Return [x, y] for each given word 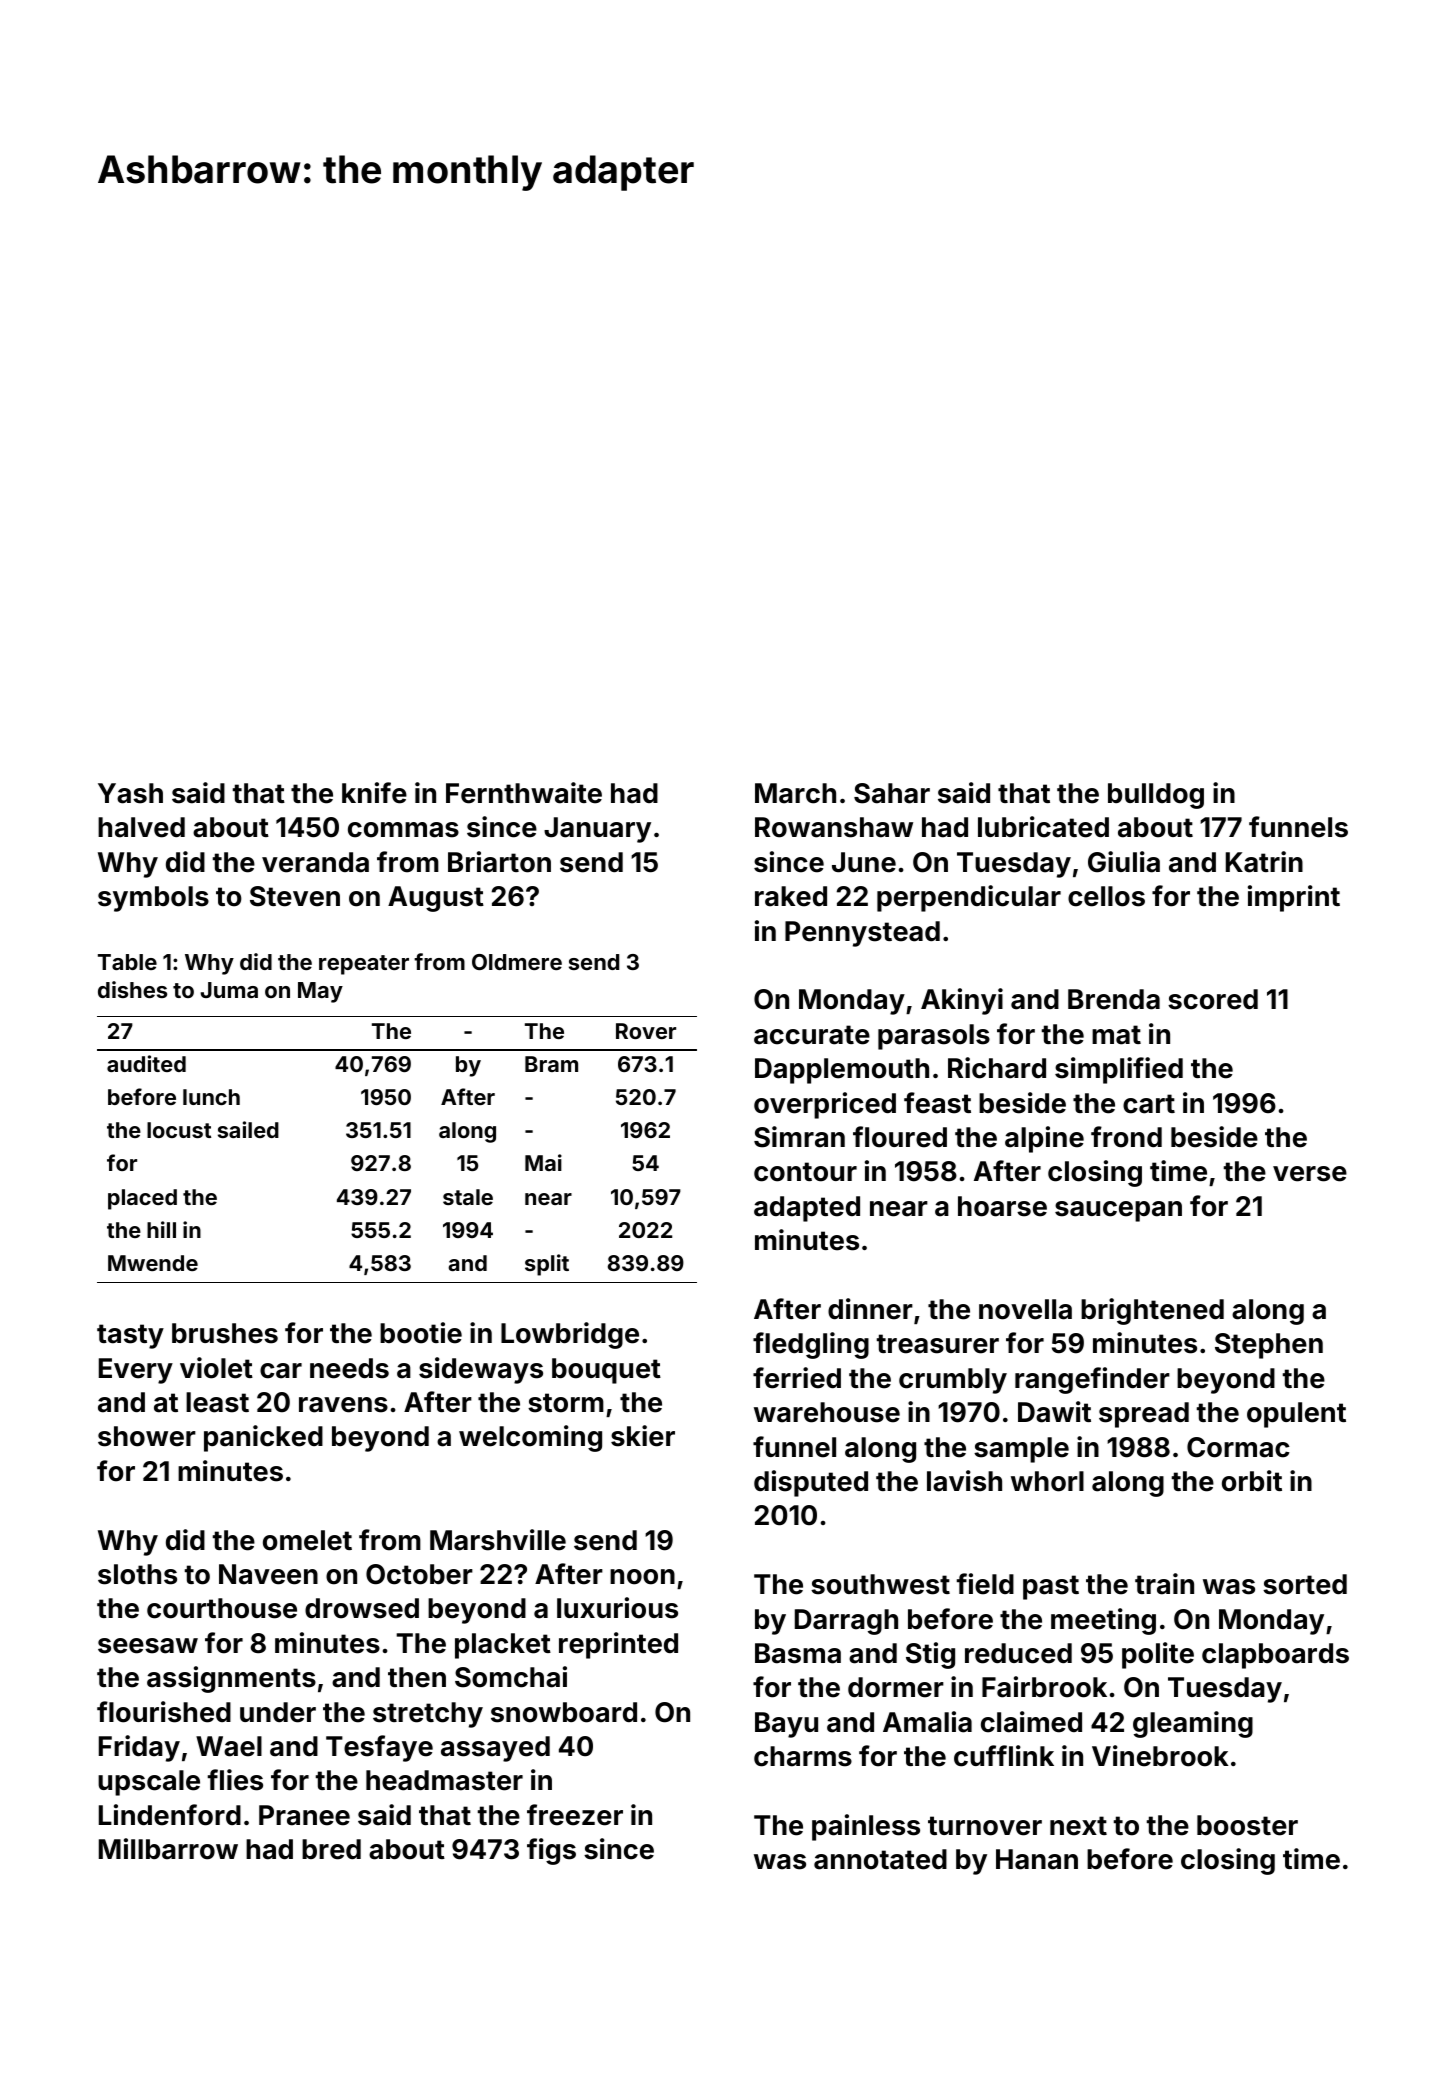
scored [1213, 999]
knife [374, 793]
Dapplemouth [842, 1071]
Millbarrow [168, 1849]
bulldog [1156, 796]
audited [146, 1063]
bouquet [606, 1371]
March [795, 793]
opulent [1296, 1415]
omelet [307, 1540]
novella [1025, 1309]
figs [551, 1851]
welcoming [530, 1438]
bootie [421, 1333]
